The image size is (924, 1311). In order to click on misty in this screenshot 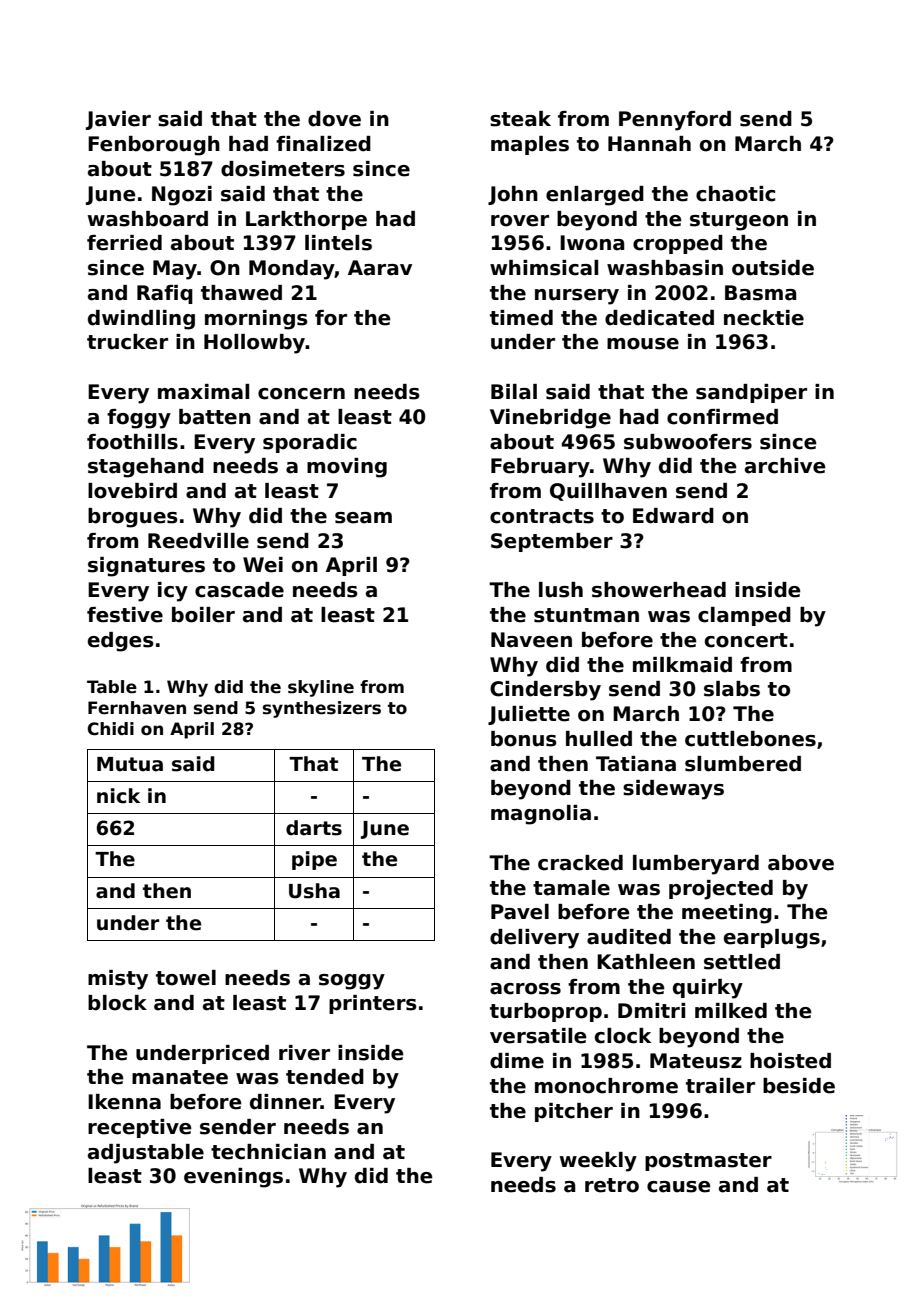, I will do `click(118, 980)`.
